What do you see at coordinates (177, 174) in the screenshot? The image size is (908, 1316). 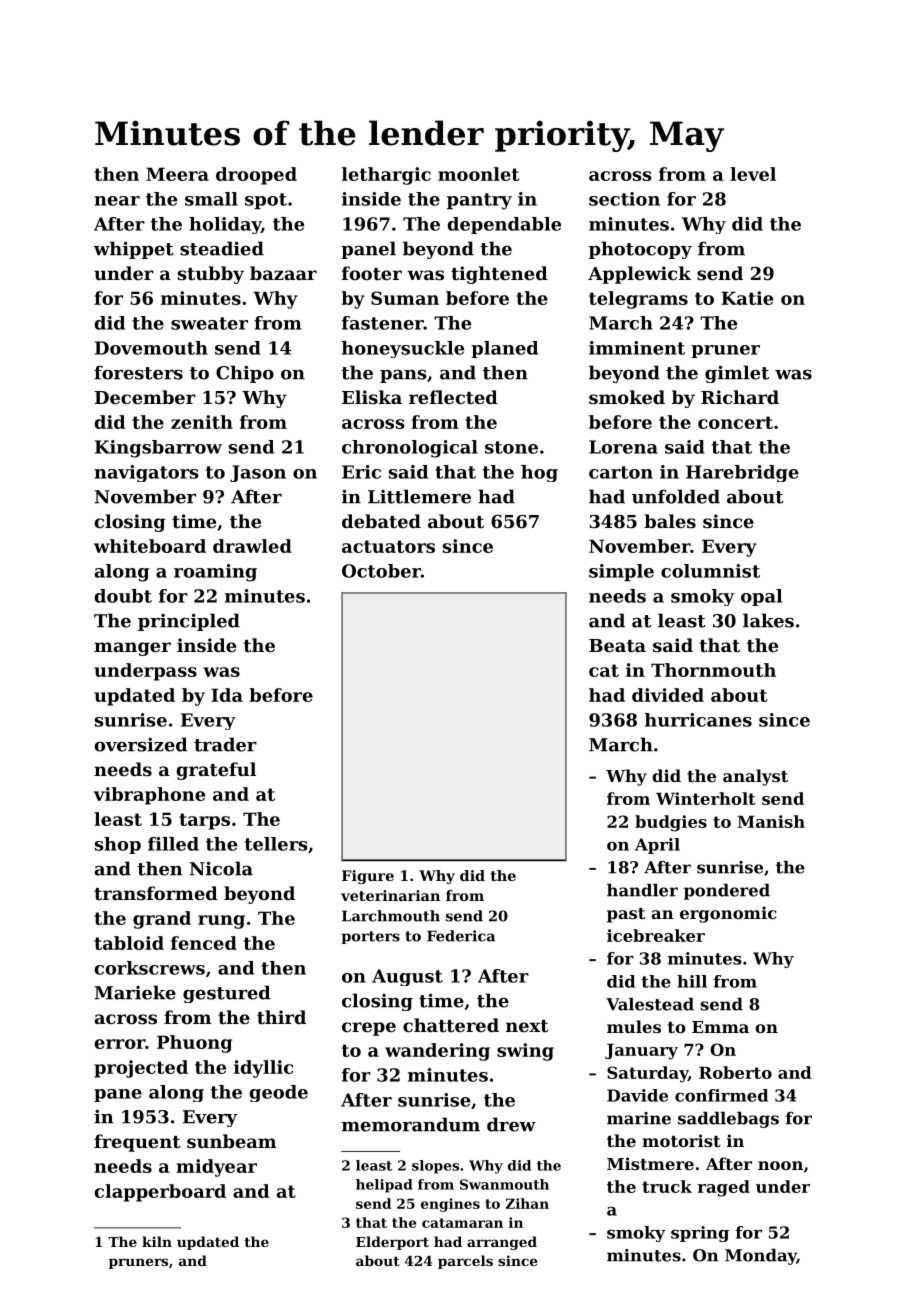 I see `Meera` at bounding box center [177, 174].
